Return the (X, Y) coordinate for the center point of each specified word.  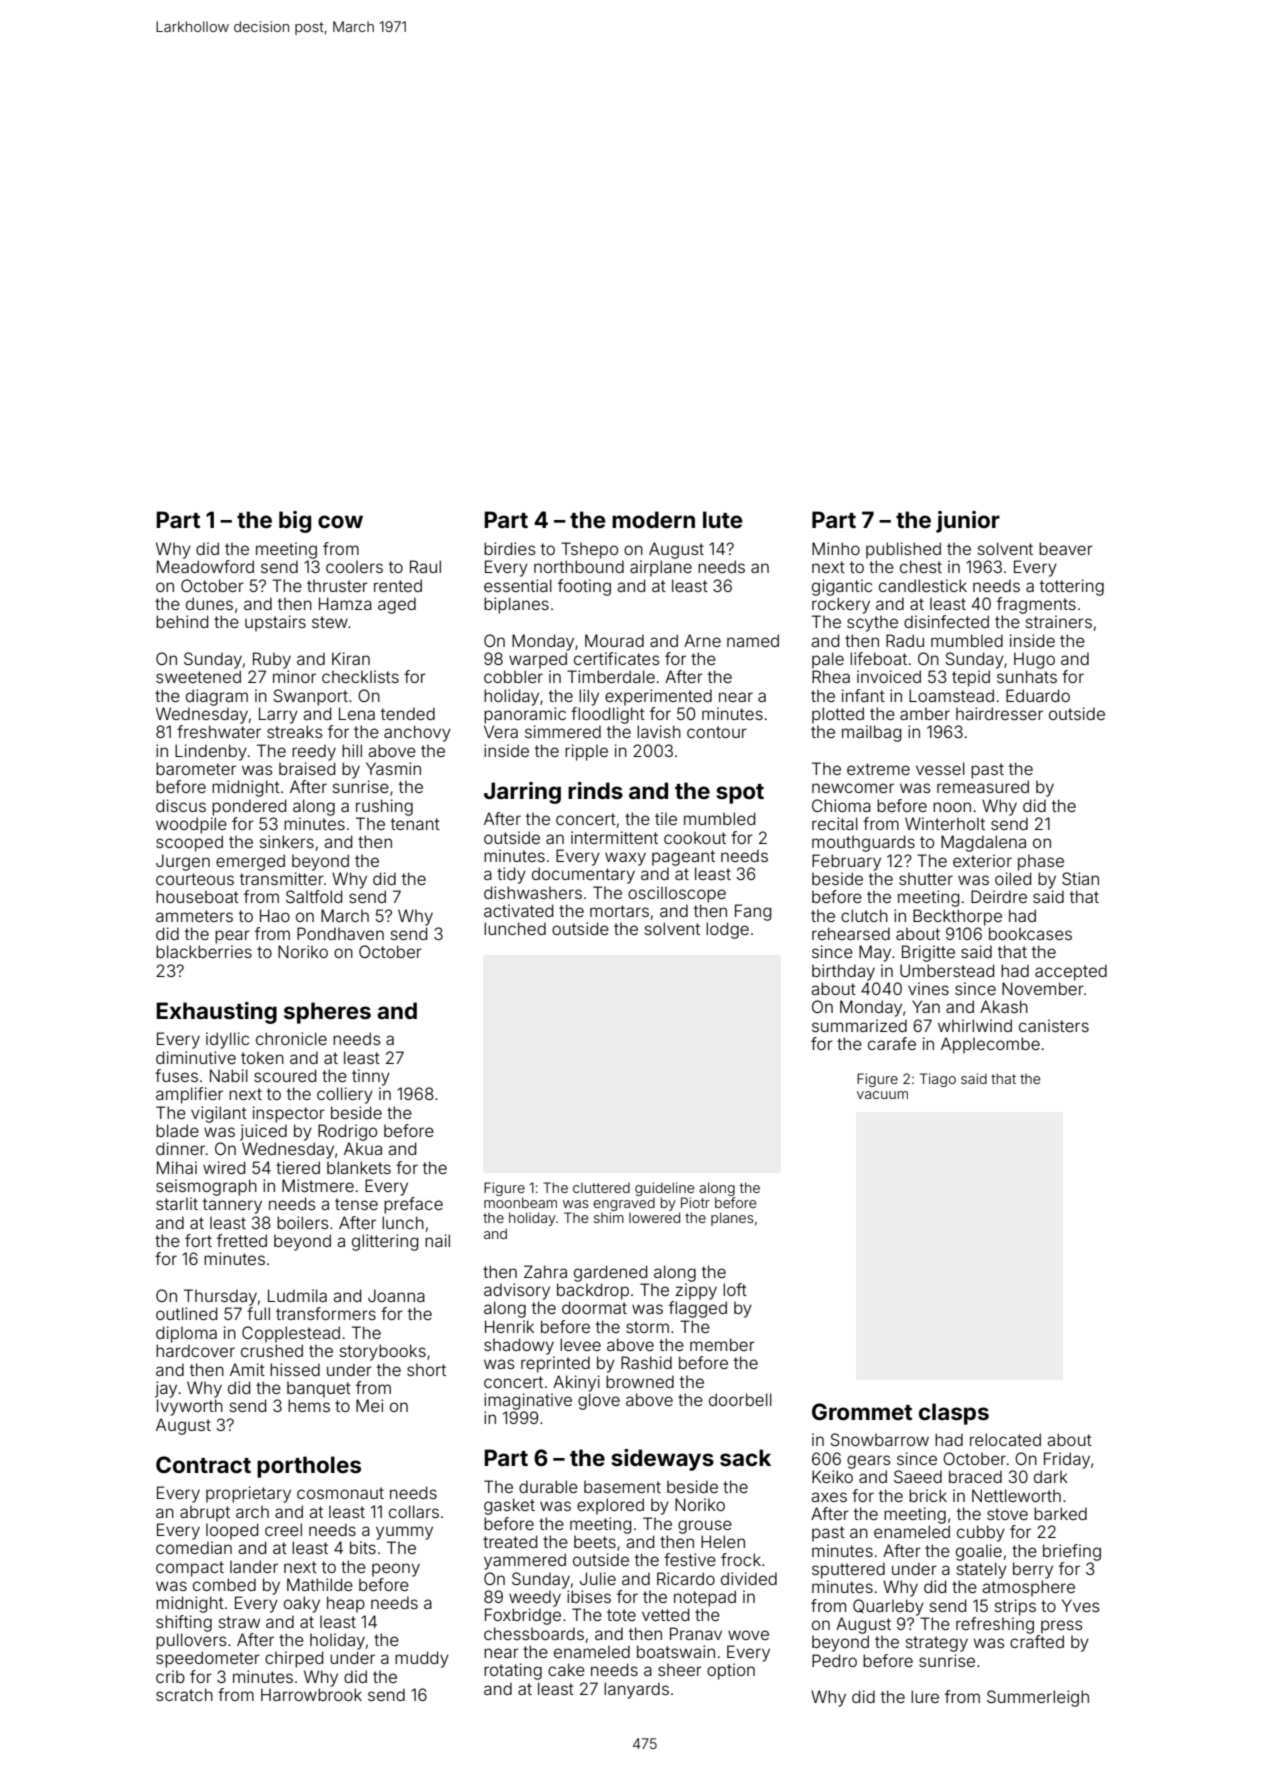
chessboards (534, 1633)
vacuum (882, 1095)
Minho (836, 548)
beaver (1066, 548)
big (295, 522)
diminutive (196, 1057)
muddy (422, 1659)
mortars (619, 911)
